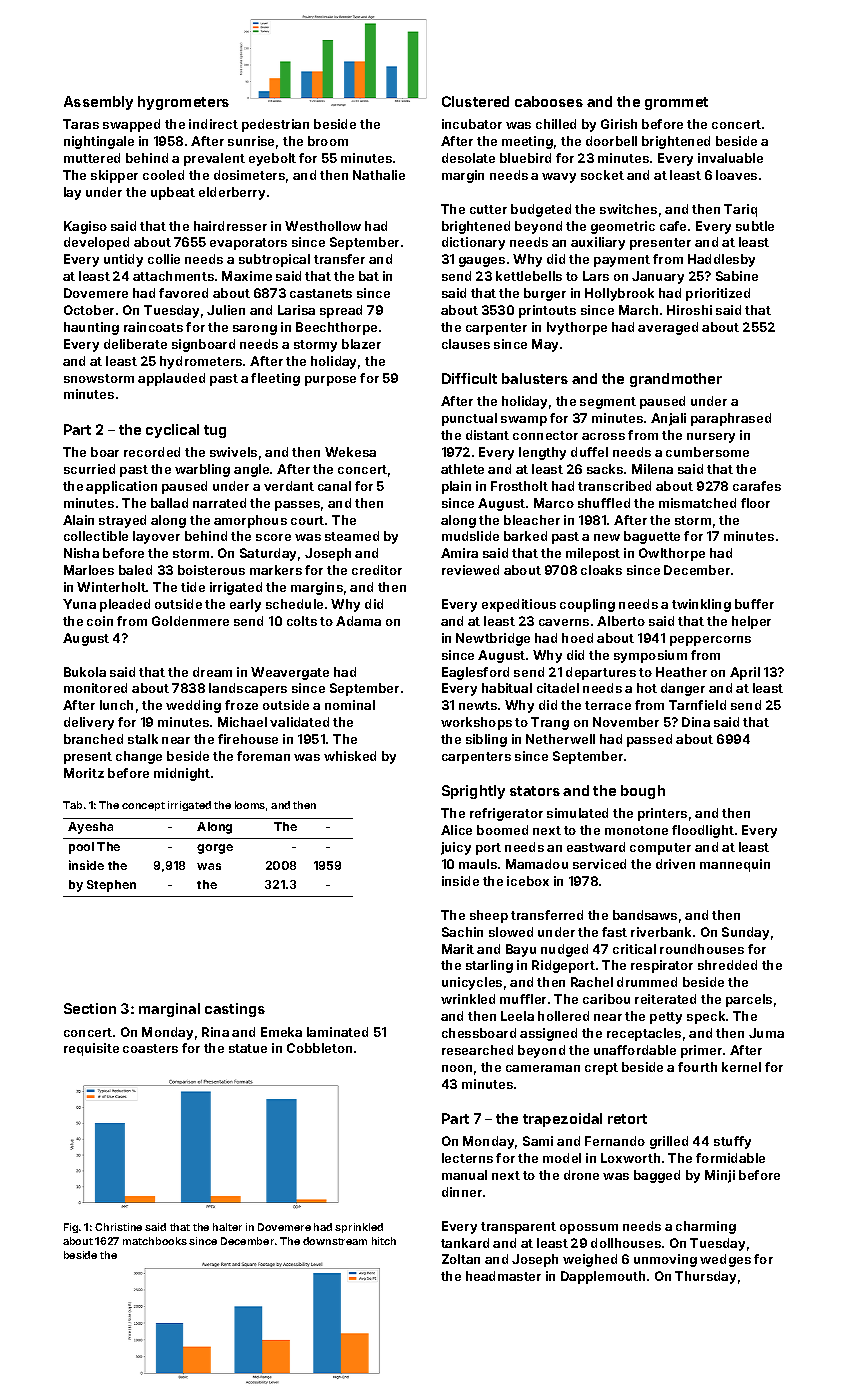 Image resolution: width=849 pixels, height=1400 pixels. Describe the element at coordinates (725, 1260) in the screenshot. I see `wedges` at that location.
